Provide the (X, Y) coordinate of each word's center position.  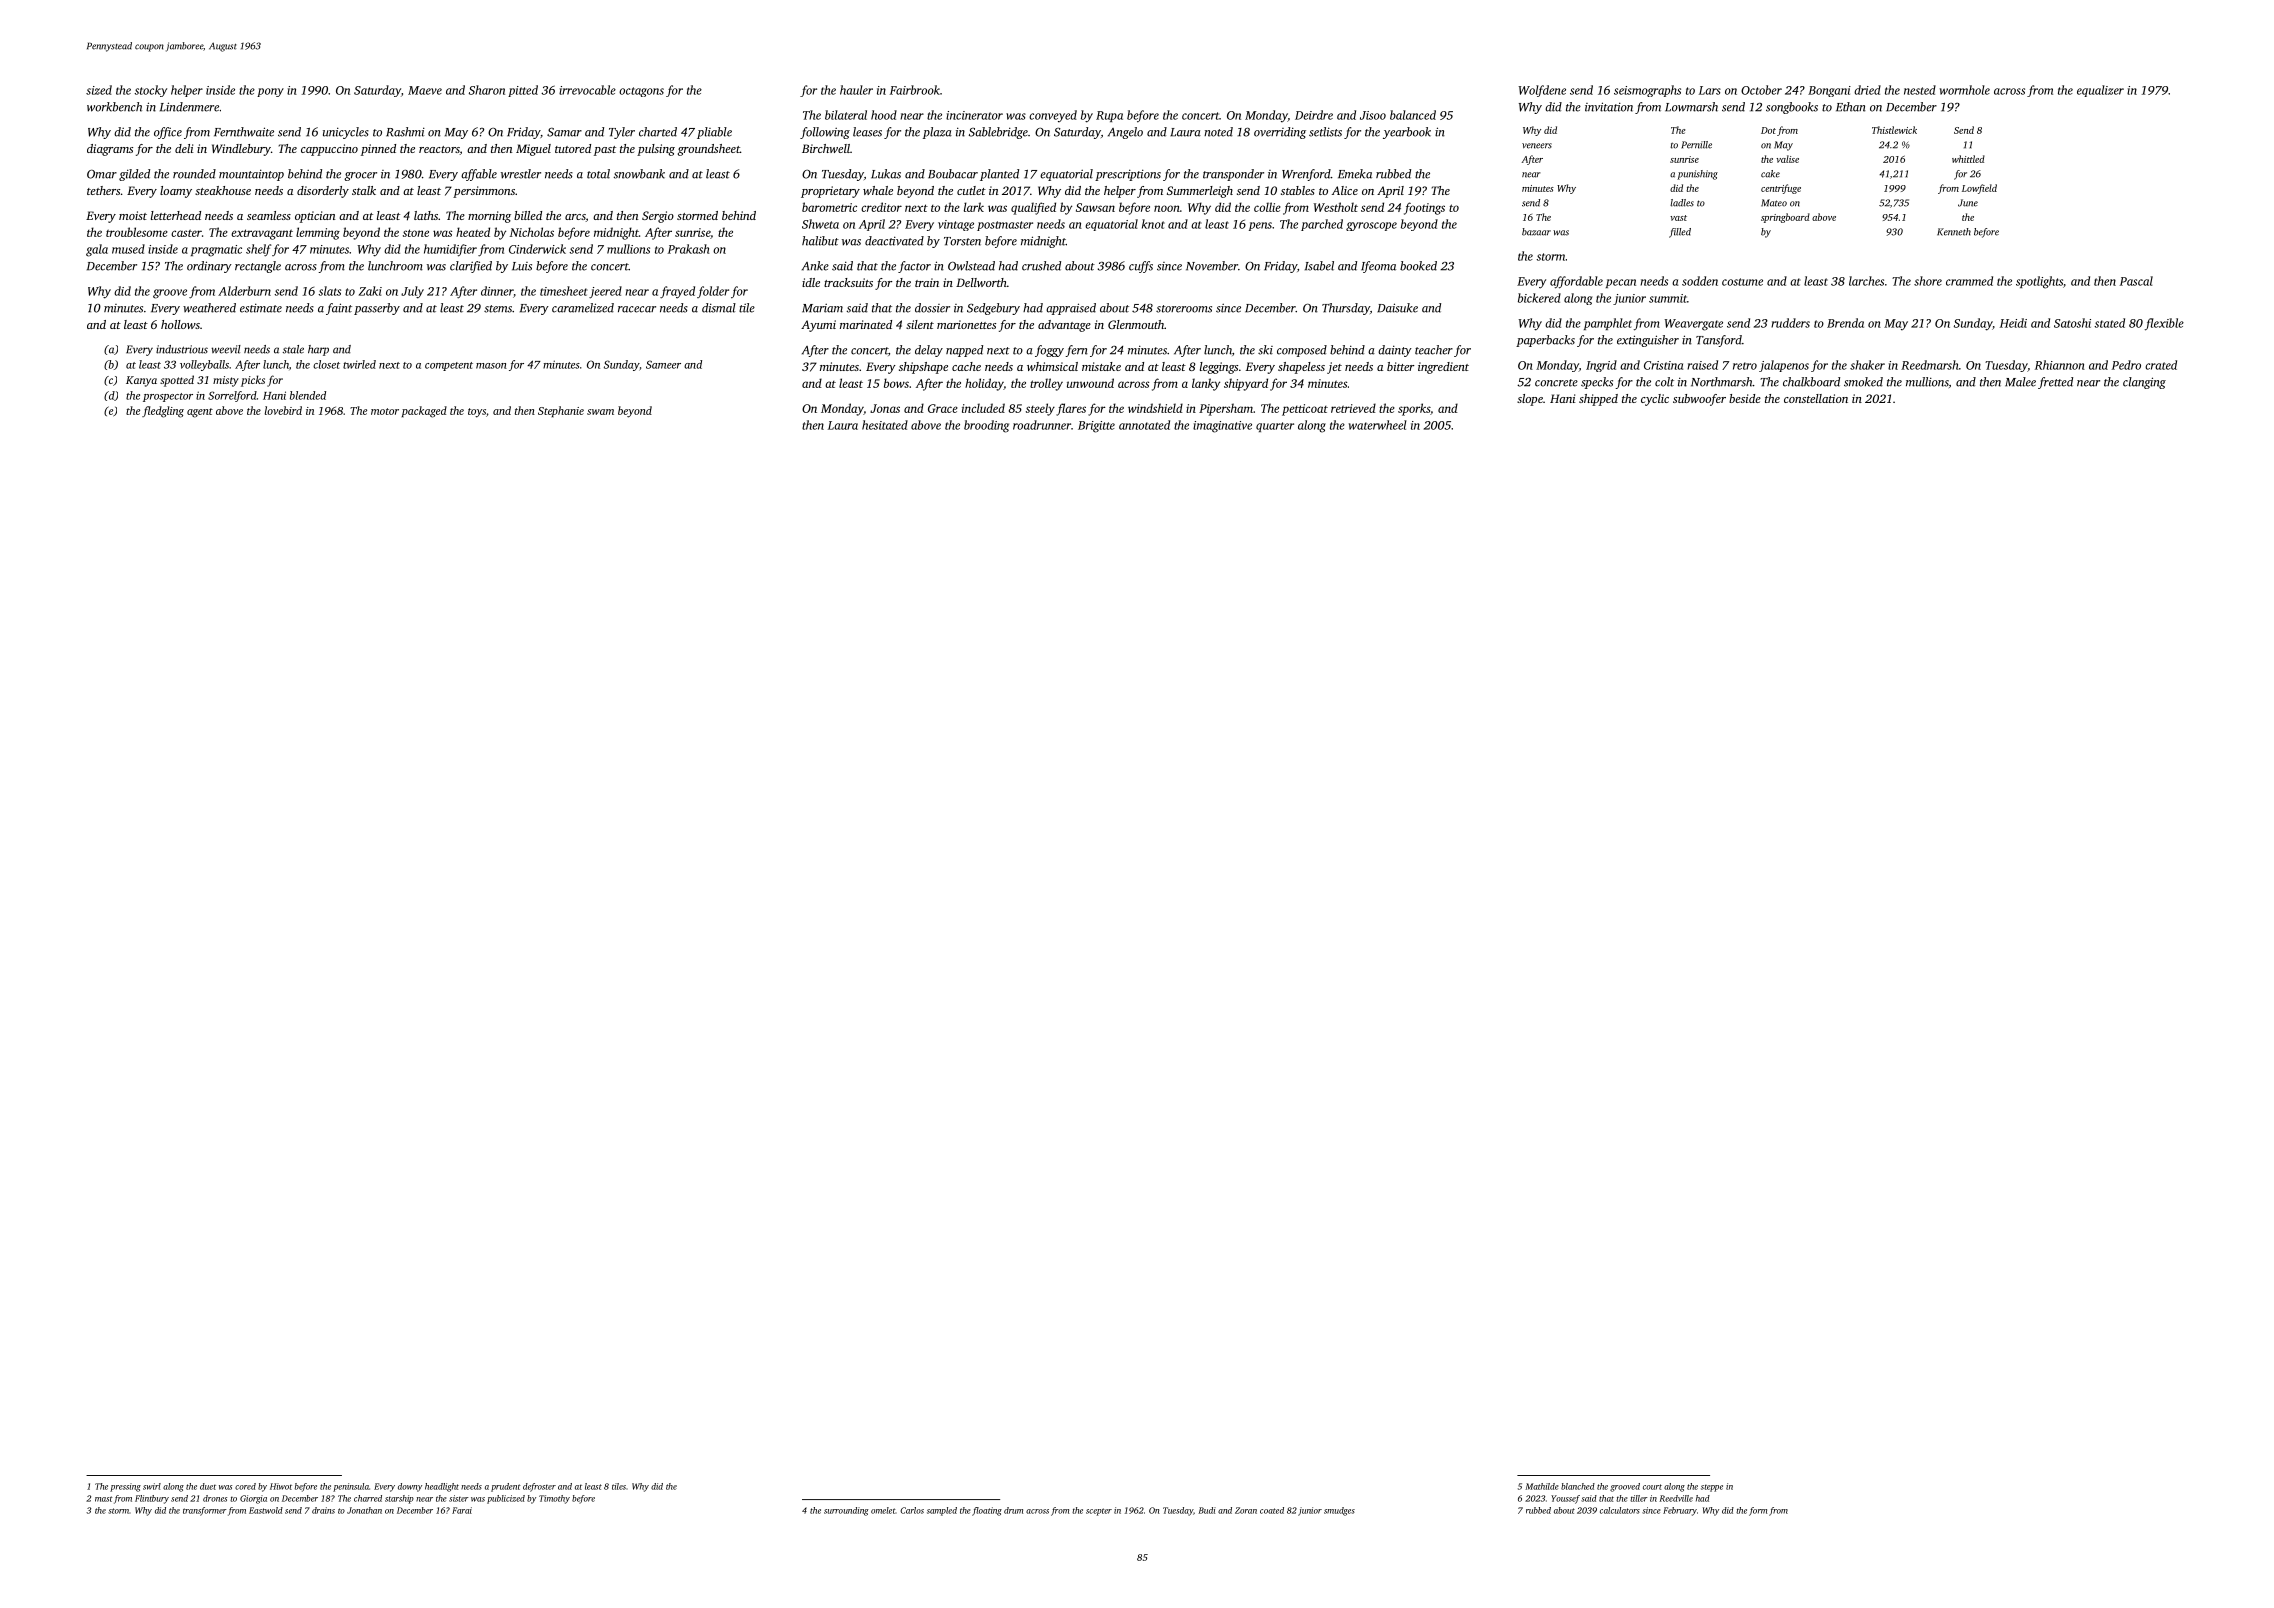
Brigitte (1096, 427)
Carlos (912, 1510)
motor (385, 411)
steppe (1712, 1488)
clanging (2144, 383)
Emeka (1355, 174)
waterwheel (1378, 425)
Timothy (554, 1499)
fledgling (163, 412)
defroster (539, 1487)
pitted (523, 91)
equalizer (2100, 91)
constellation (1816, 398)
